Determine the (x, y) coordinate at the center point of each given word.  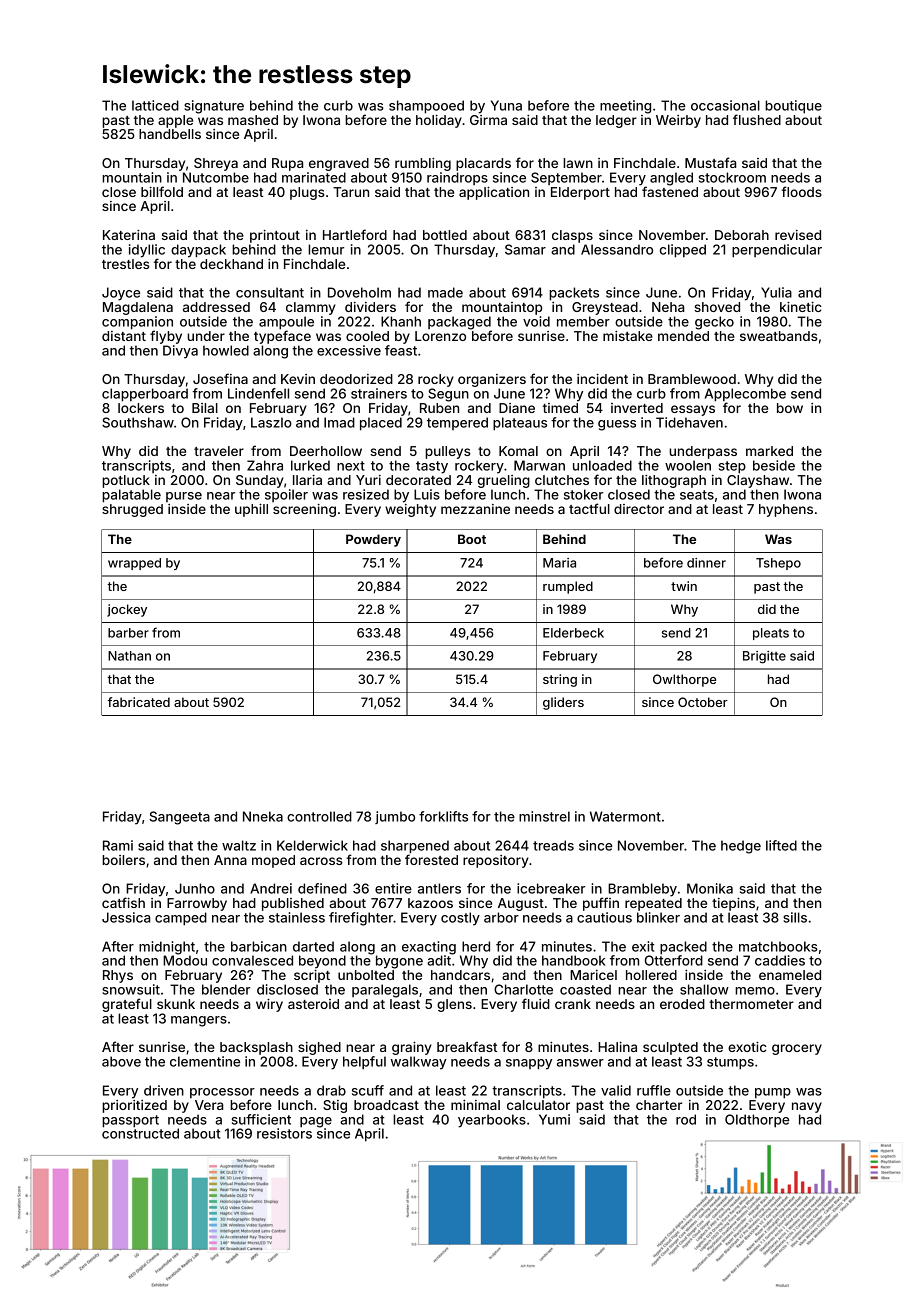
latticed (155, 105)
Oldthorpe (757, 1121)
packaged (459, 323)
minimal (475, 1105)
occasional (725, 105)
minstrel (544, 816)
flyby (166, 337)
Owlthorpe (684, 680)
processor (222, 1093)
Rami (118, 845)
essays (693, 410)
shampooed (426, 107)
